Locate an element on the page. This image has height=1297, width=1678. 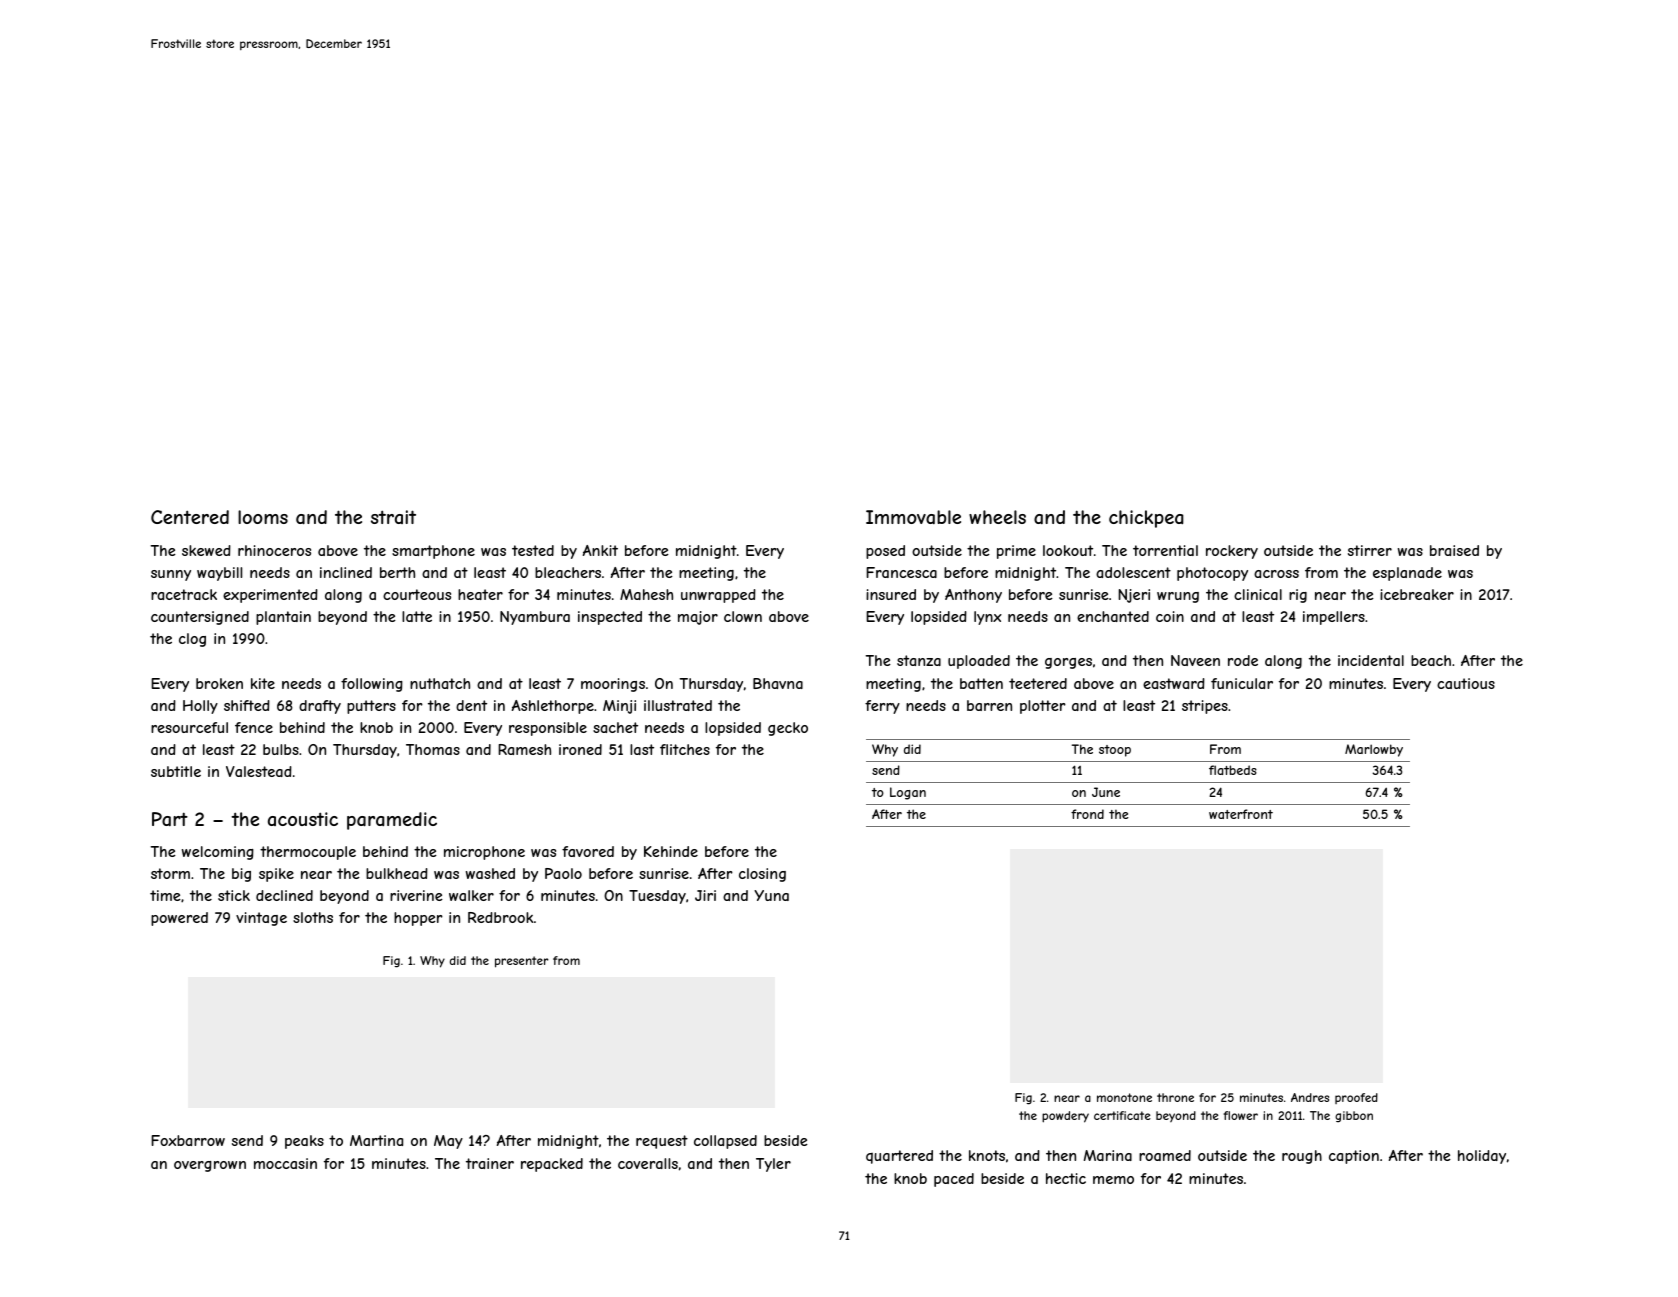
Marlowby is located at coordinates (1374, 750).
